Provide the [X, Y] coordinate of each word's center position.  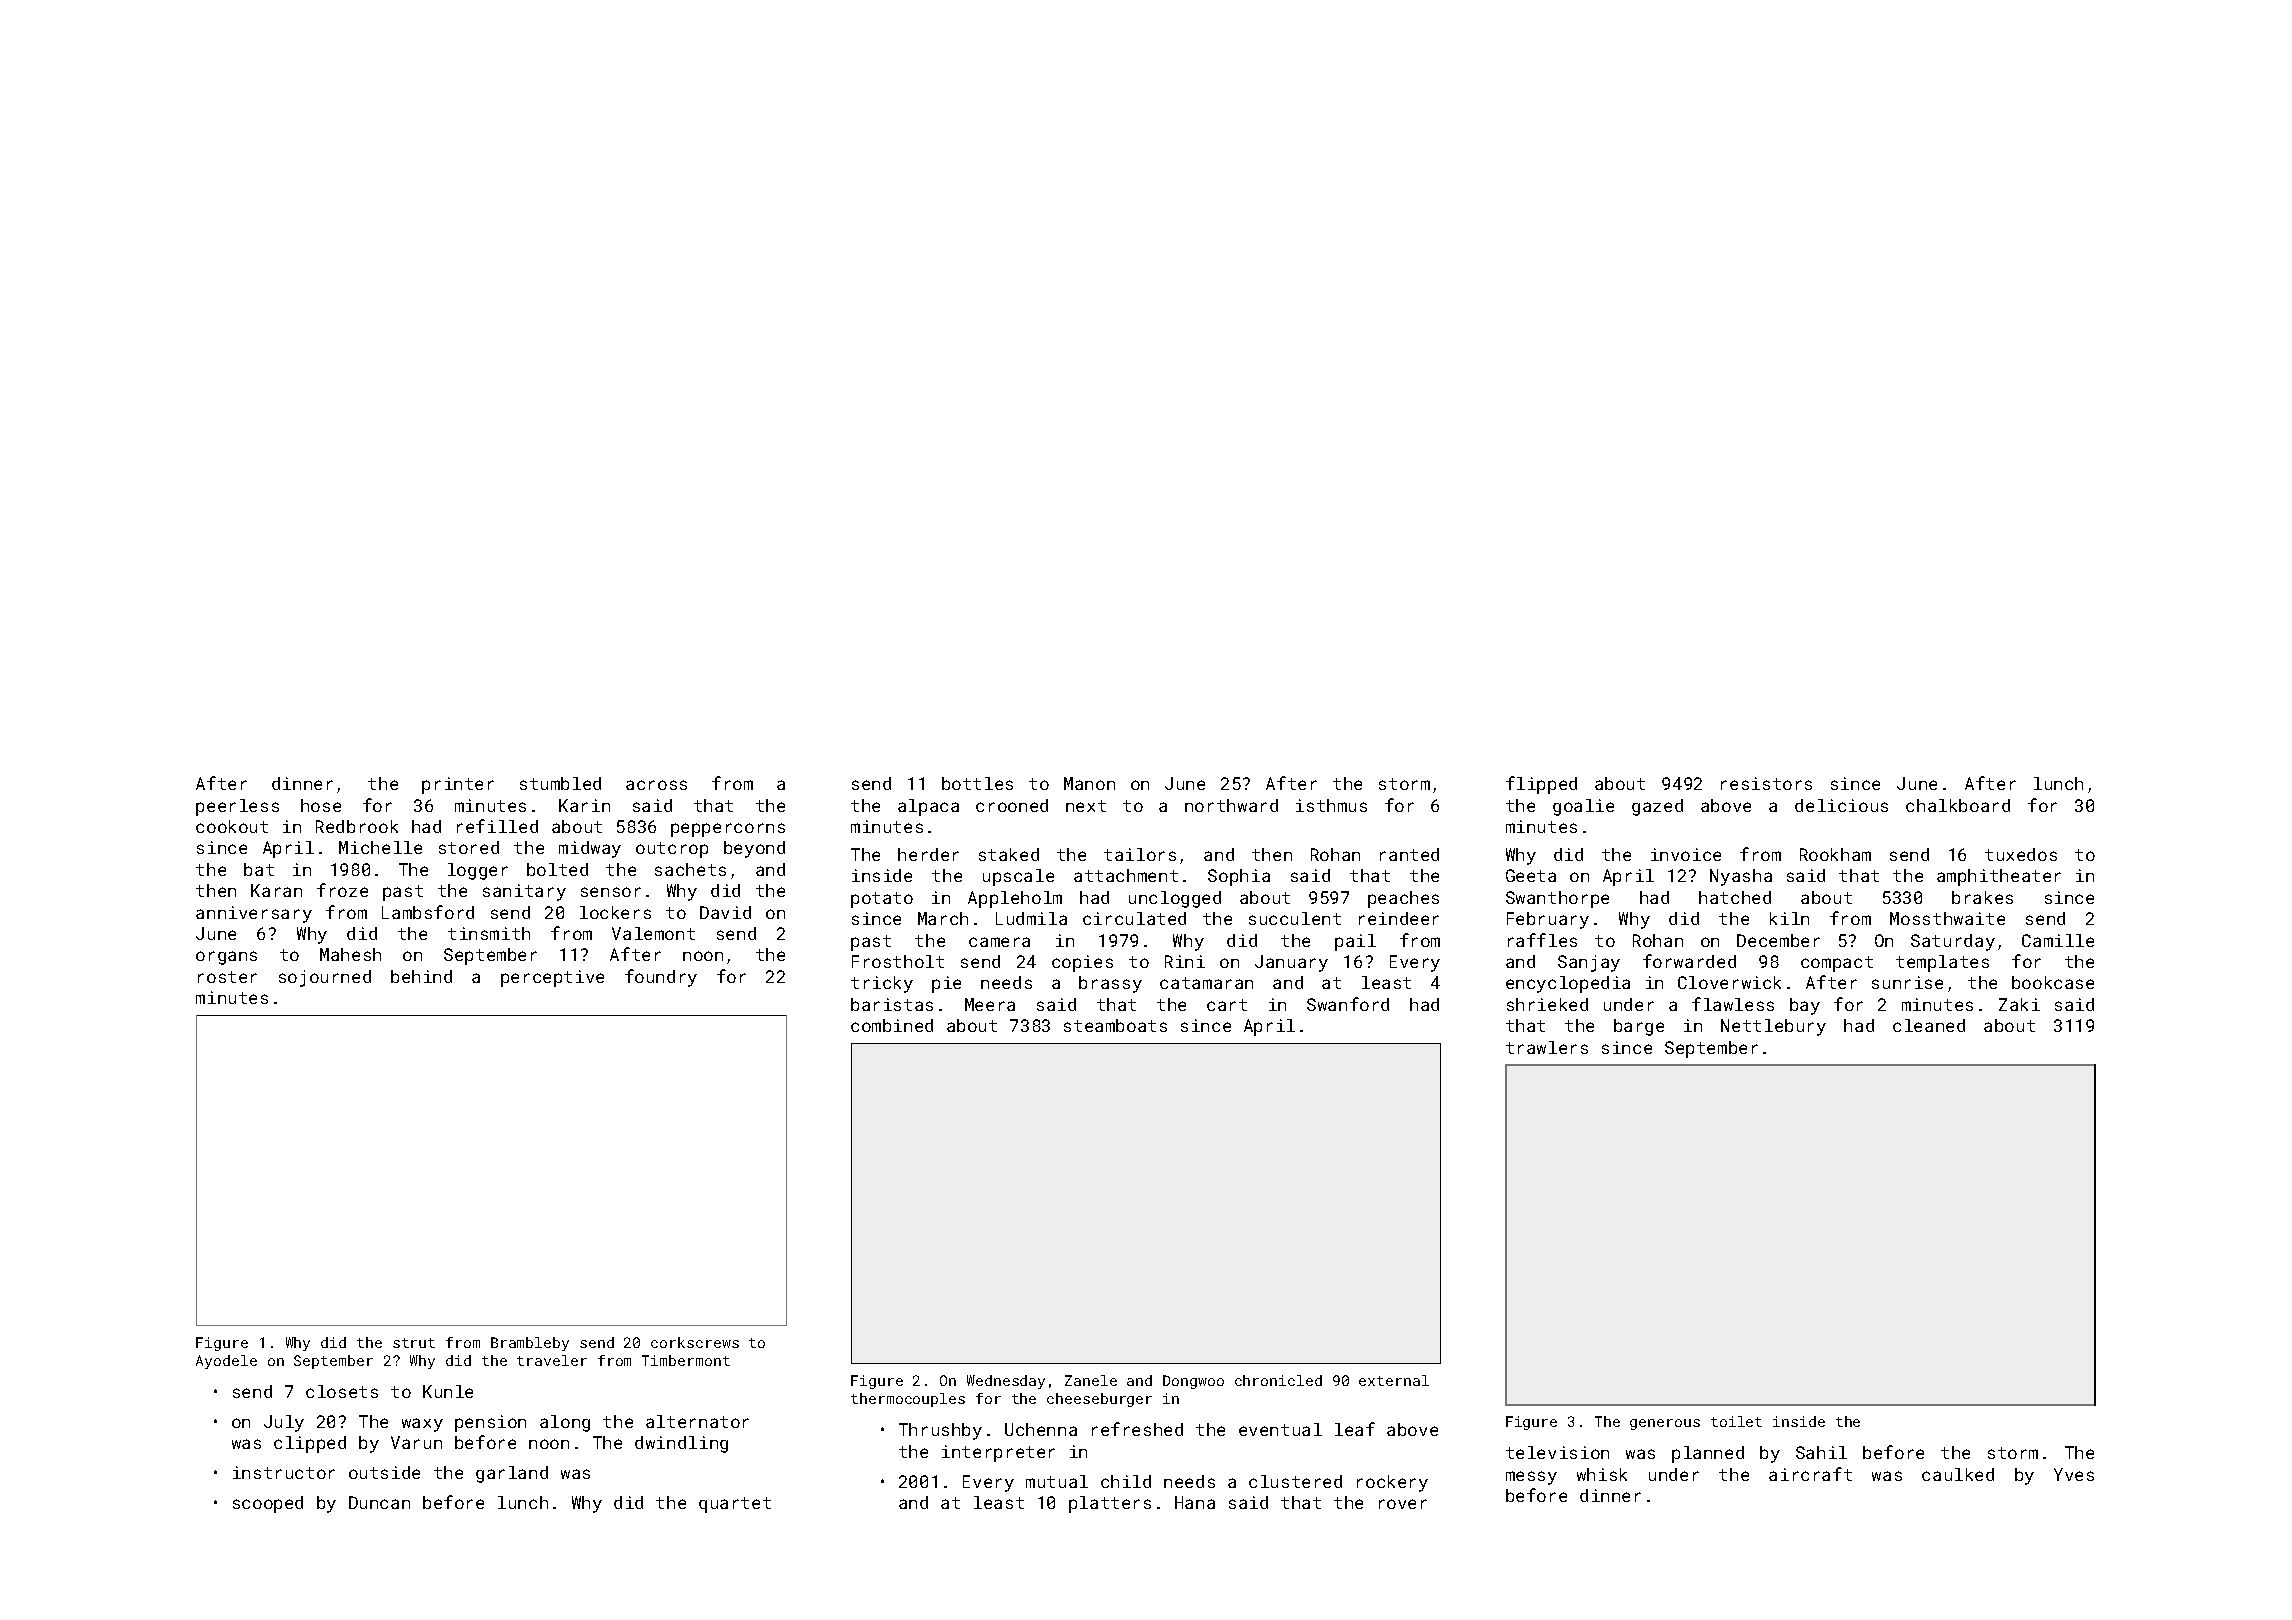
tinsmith [489, 933]
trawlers [1547, 1047]
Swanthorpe [1557, 899]
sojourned [325, 978]
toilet [1736, 1421]
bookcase [2053, 982]
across [656, 785]
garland [512, 1474]
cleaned [1929, 1025]
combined [892, 1025]
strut [414, 1343]
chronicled [1278, 1380]
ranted [1409, 854]
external [1394, 1380]
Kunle [448, 1391]
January [1291, 963]
